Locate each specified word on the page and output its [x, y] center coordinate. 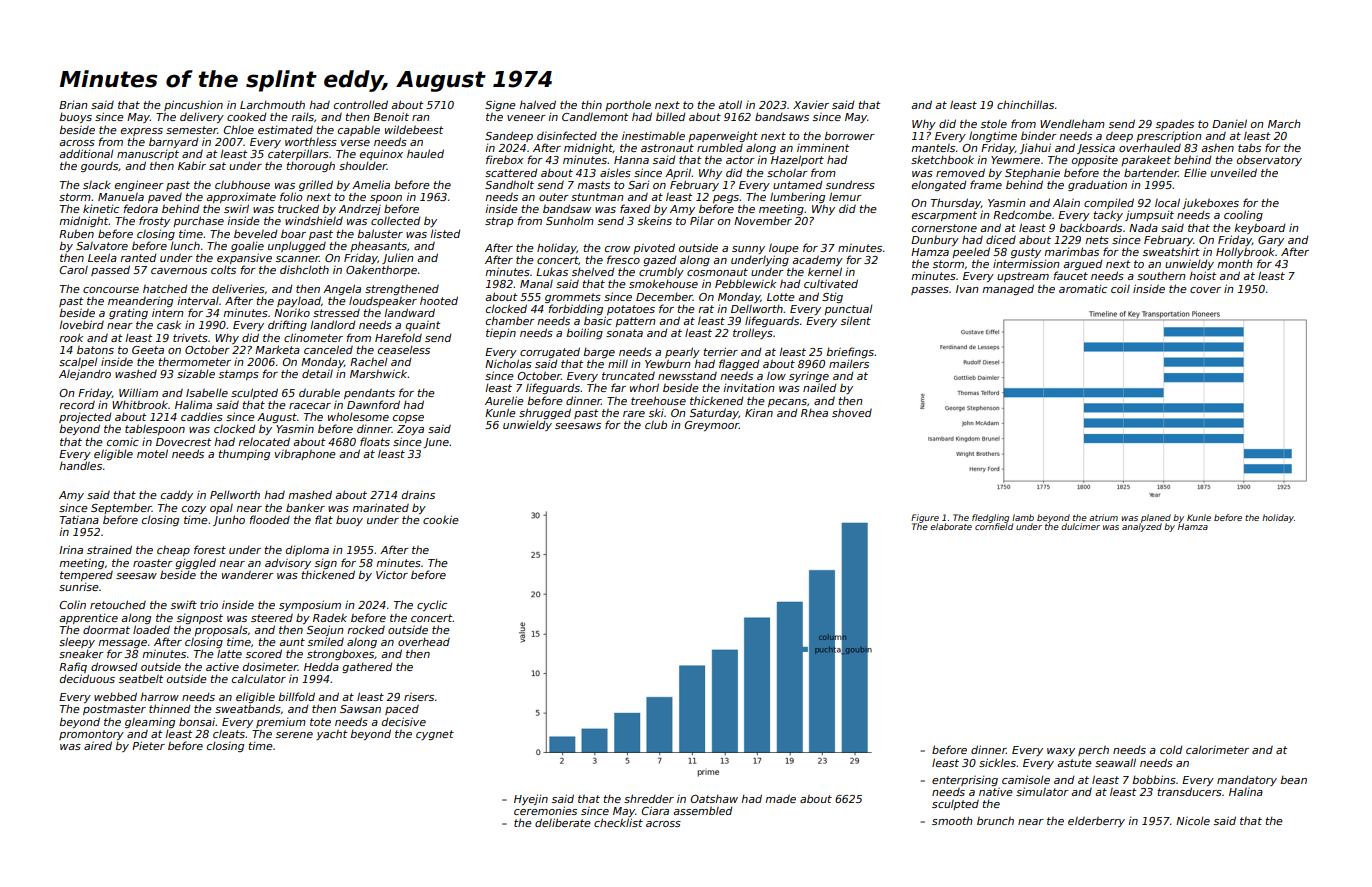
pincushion [193, 105]
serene [294, 735]
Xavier [811, 104]
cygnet [435, 735]
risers [419, 697]
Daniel [1229, 123]
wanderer [248, 575]
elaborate [951, 526]
